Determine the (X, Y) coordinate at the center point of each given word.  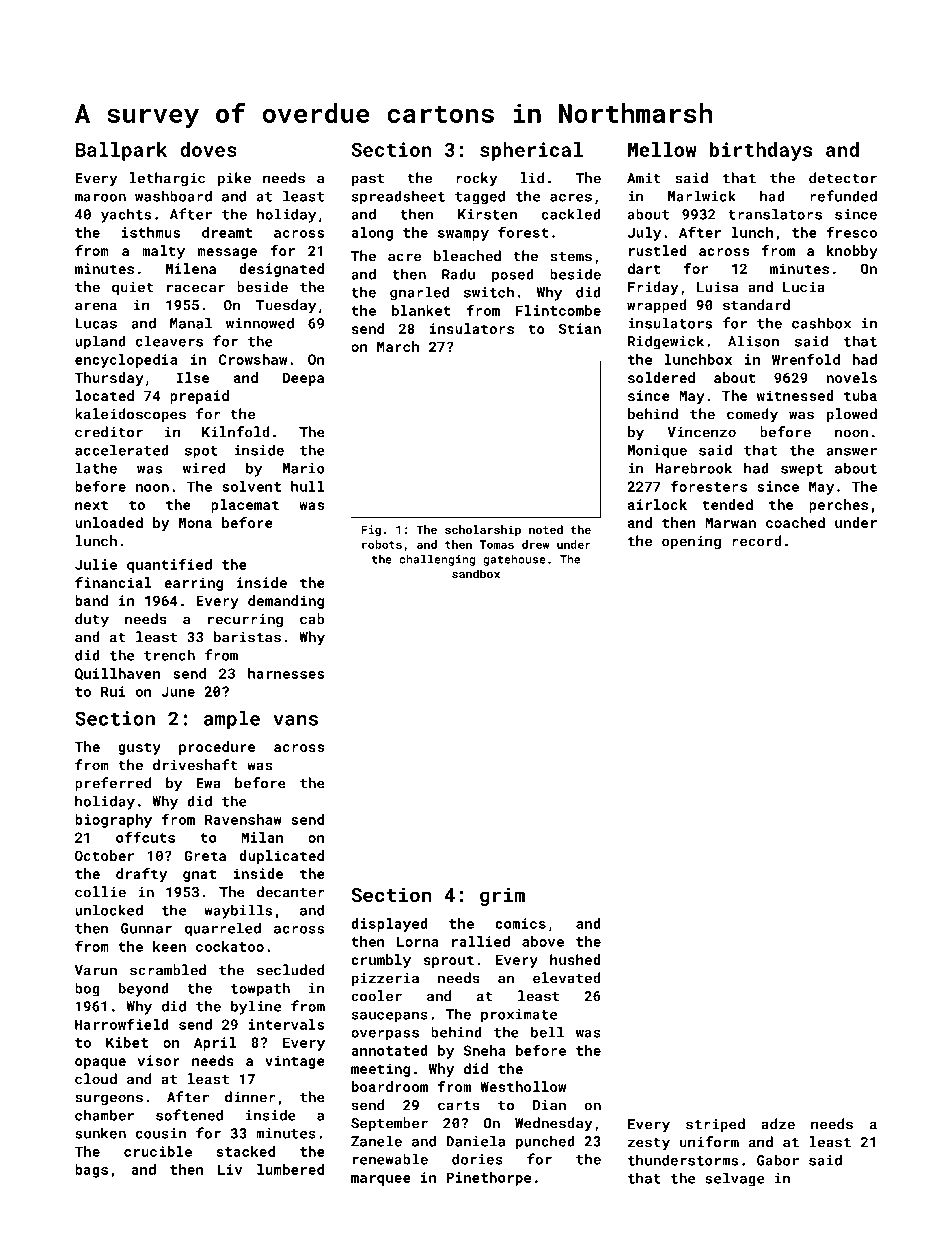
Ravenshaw (243, 819)
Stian (580, 328)
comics (520, 923)
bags (91, 1171)
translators (775, 214)
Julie (96, 564)
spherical (531, 151)
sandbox (476, 574)
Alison (753, 341)
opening (691, 542)
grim (502, 896)
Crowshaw (253, 359)
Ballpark (121, 151)
